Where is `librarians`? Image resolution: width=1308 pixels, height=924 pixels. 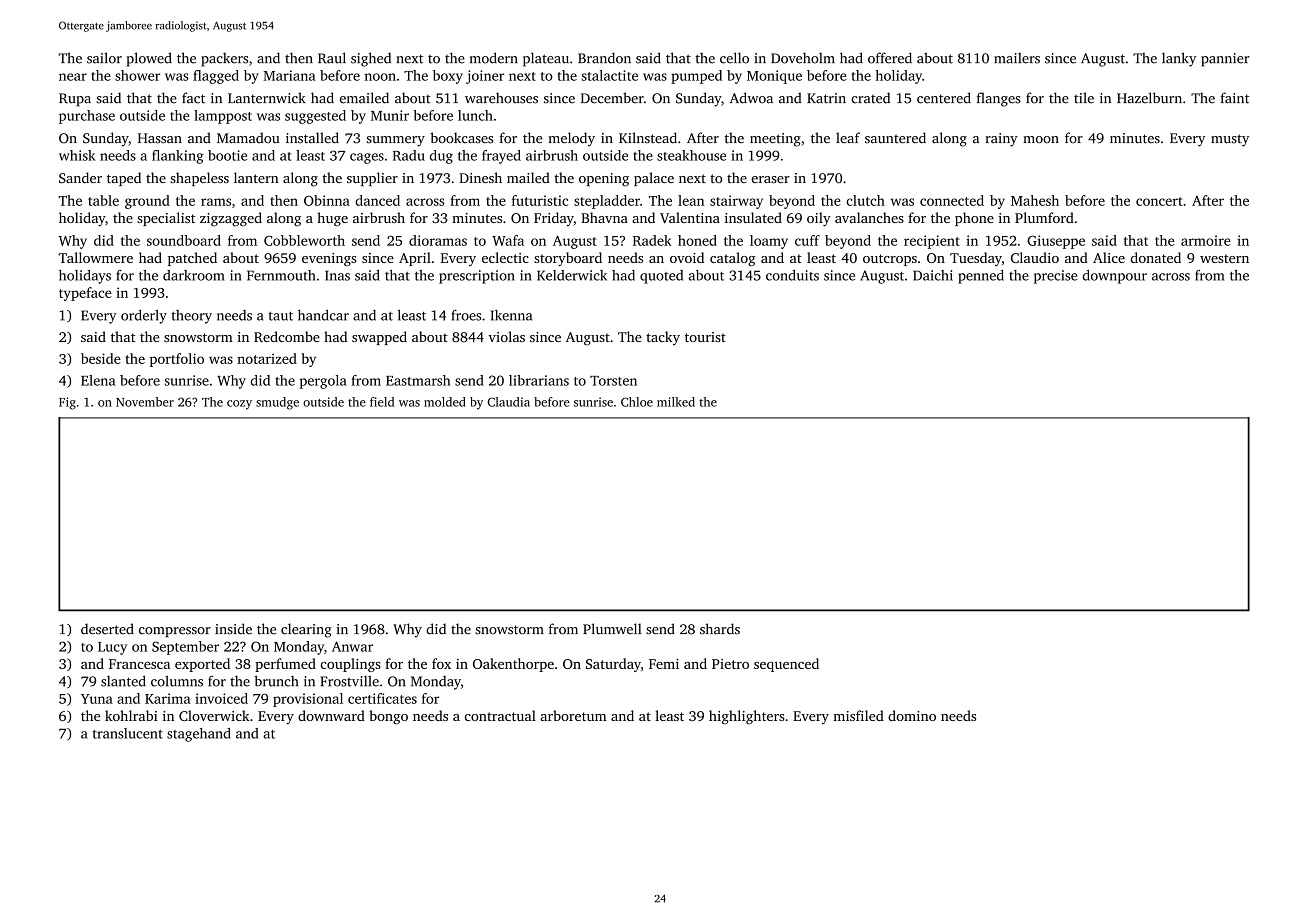
librarians is located at coordinates (539, 380).
